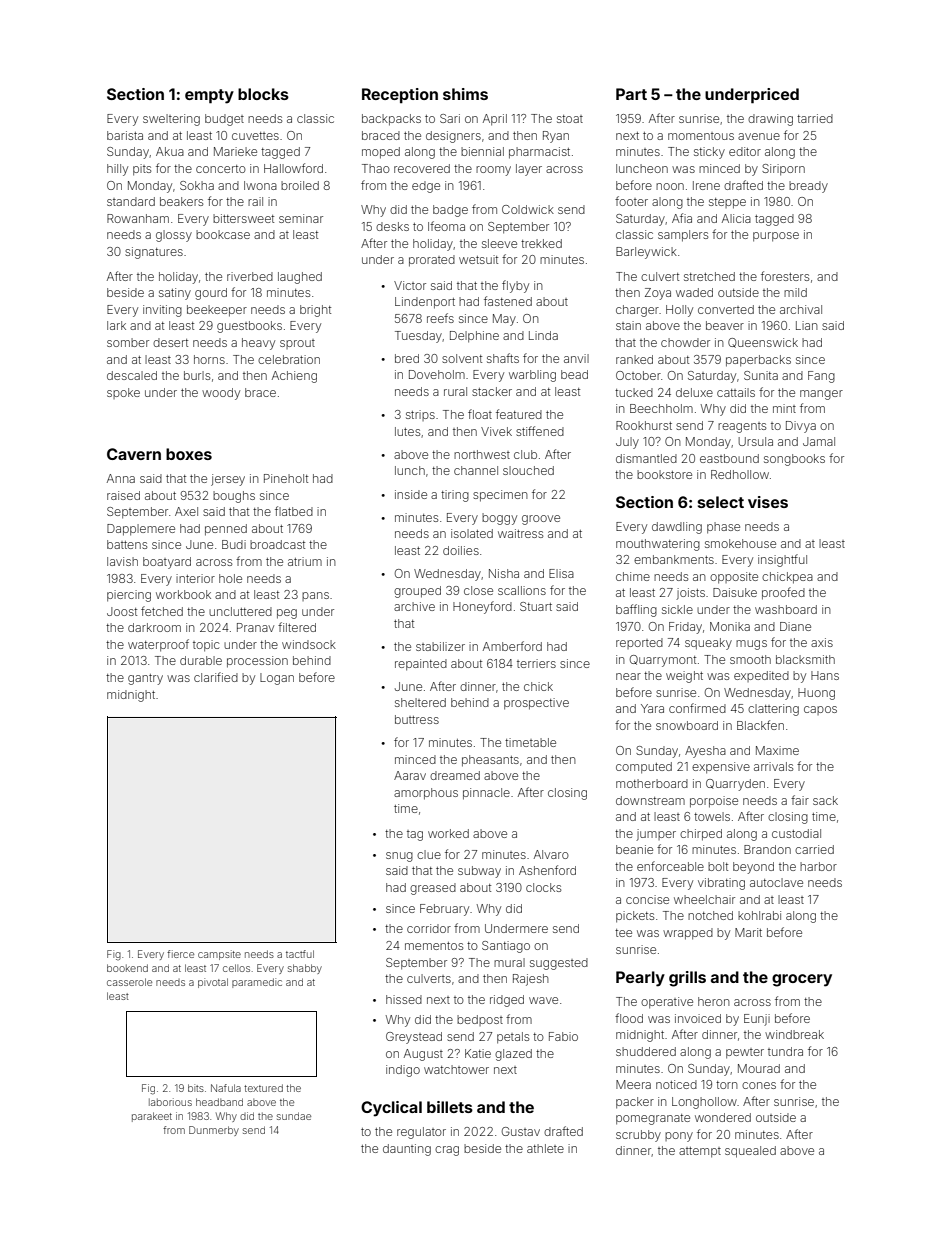 The width and height of the document is (952, 1233). Describe the element at coordinates (465, 94) in the document. I see `shims` at that location.
